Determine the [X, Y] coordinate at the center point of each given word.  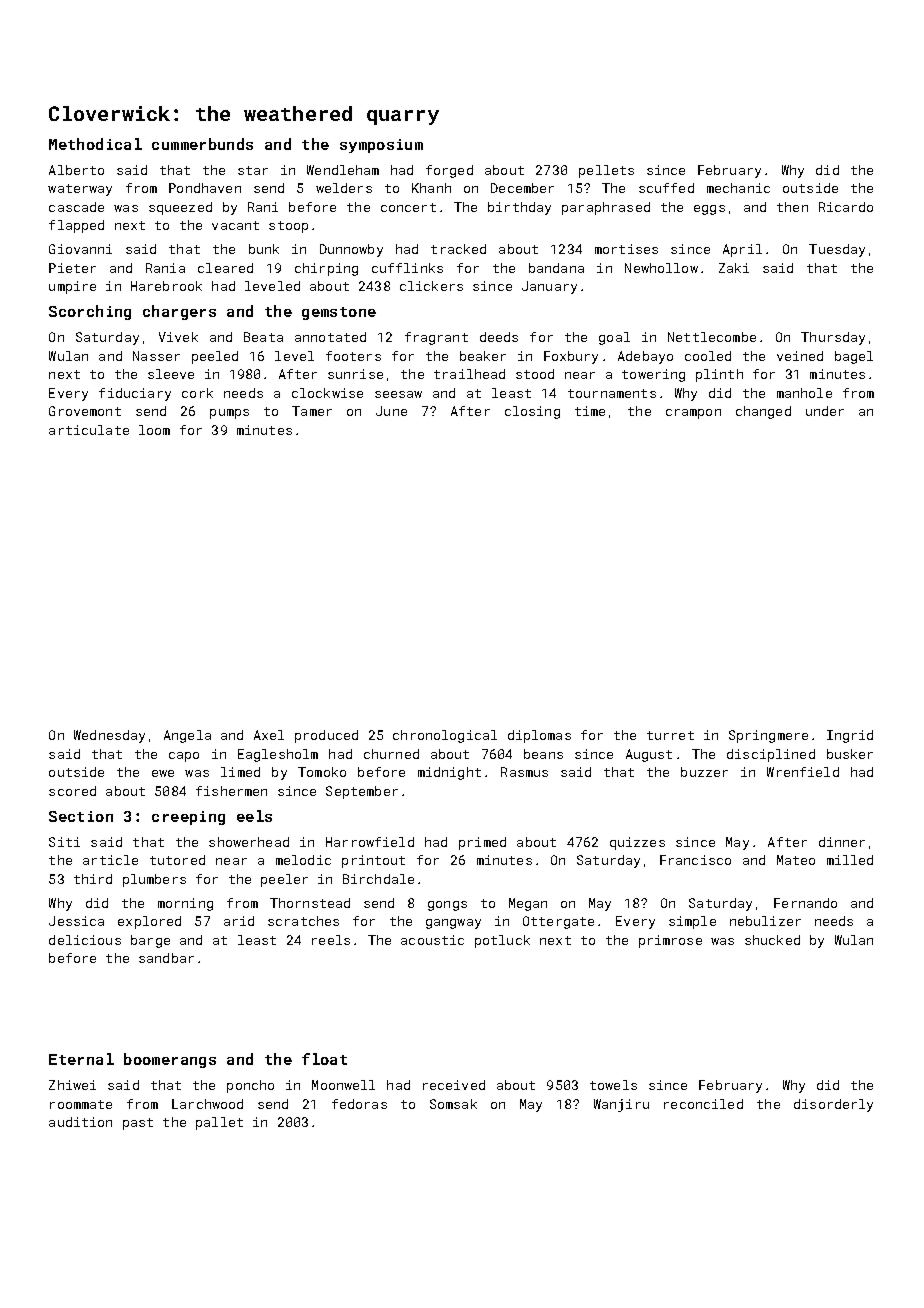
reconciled [703, 1104]
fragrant [436, 338]
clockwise [327, 393]
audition [80, 1122]
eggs [709, 210]
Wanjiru [621, 1105]
